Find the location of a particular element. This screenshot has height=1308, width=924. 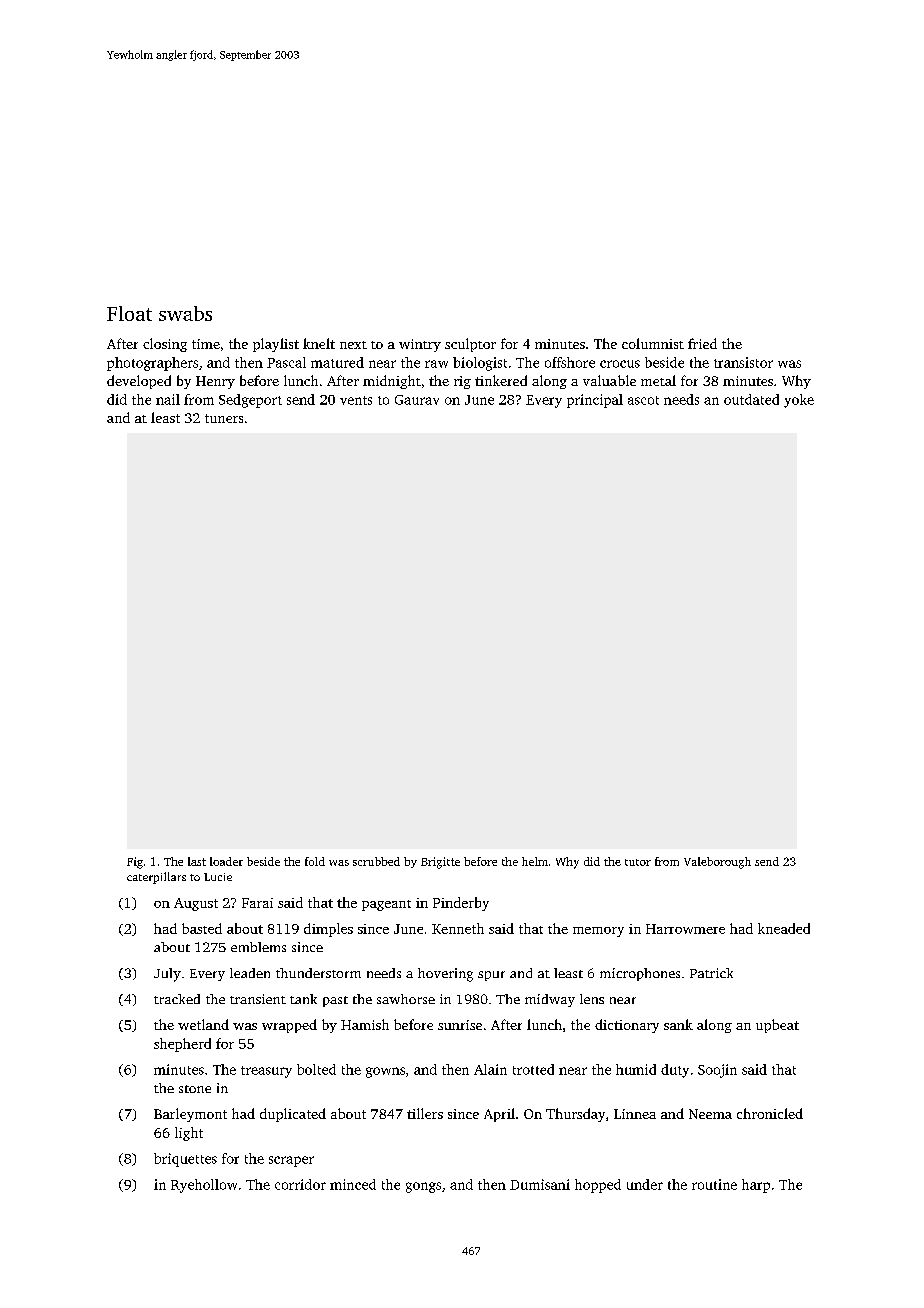

transient is located at coordinates (258, 999).
